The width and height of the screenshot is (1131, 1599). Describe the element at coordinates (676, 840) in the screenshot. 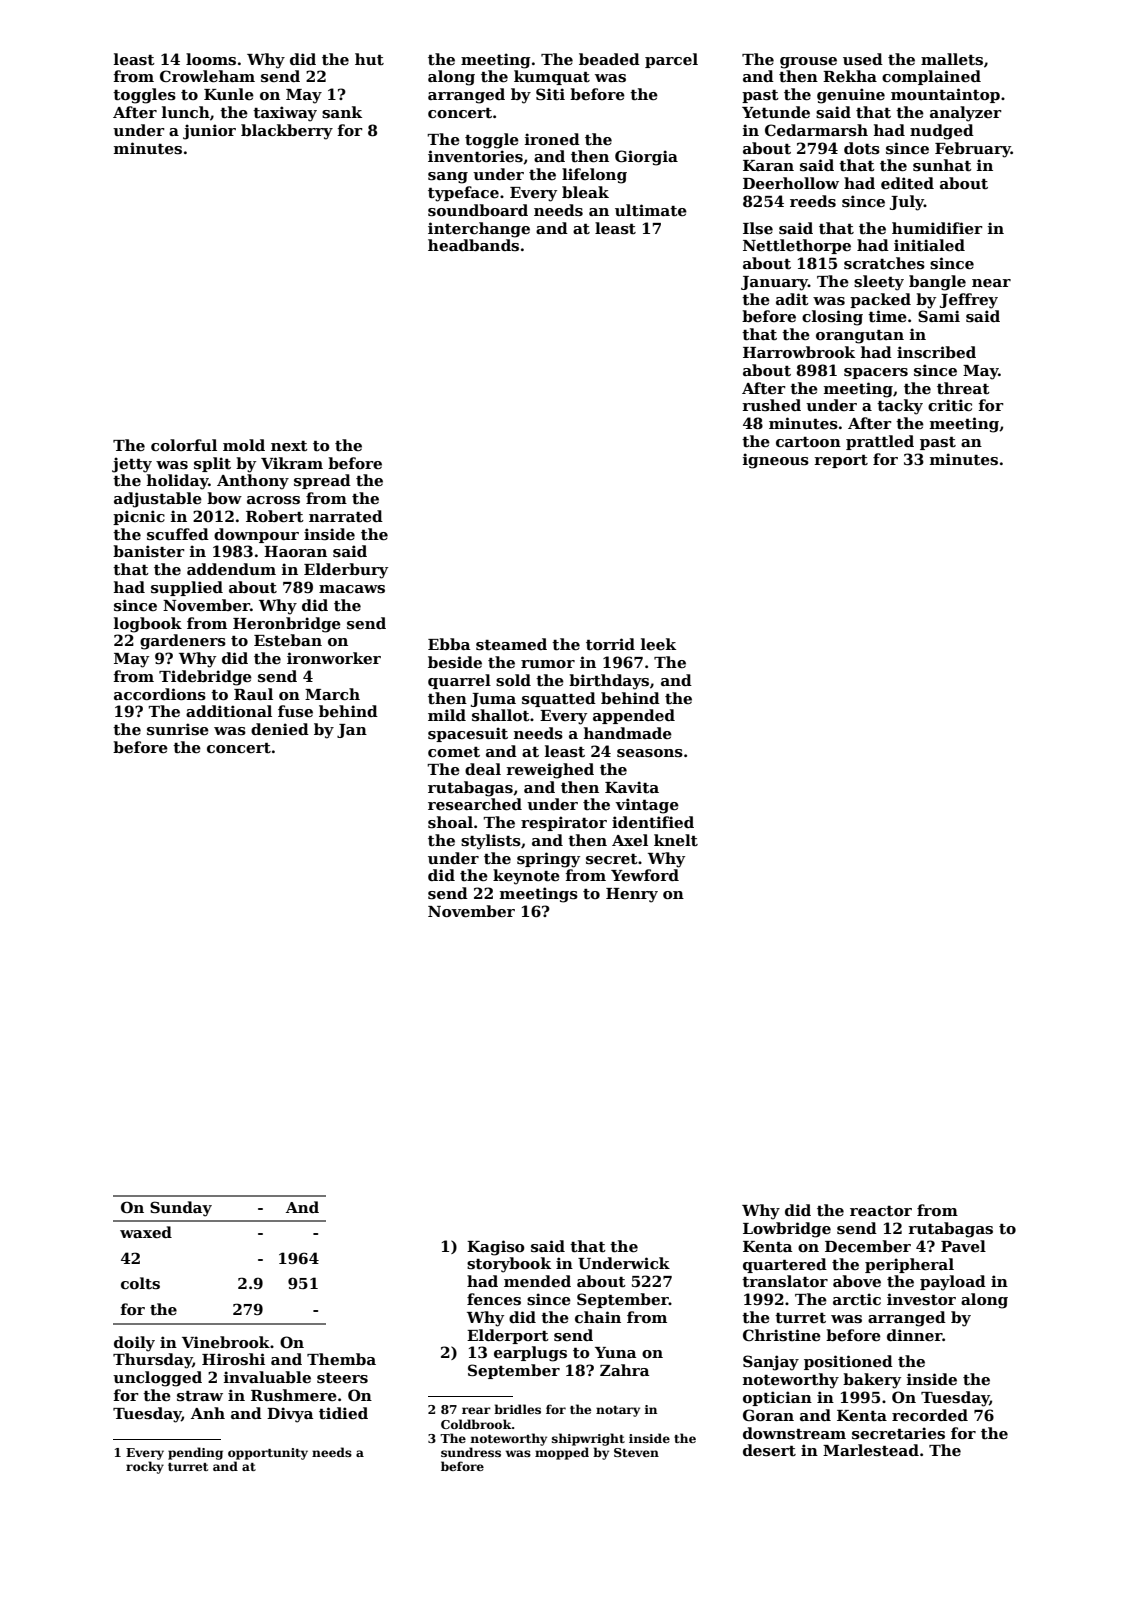

I see `knelt` at that location.
